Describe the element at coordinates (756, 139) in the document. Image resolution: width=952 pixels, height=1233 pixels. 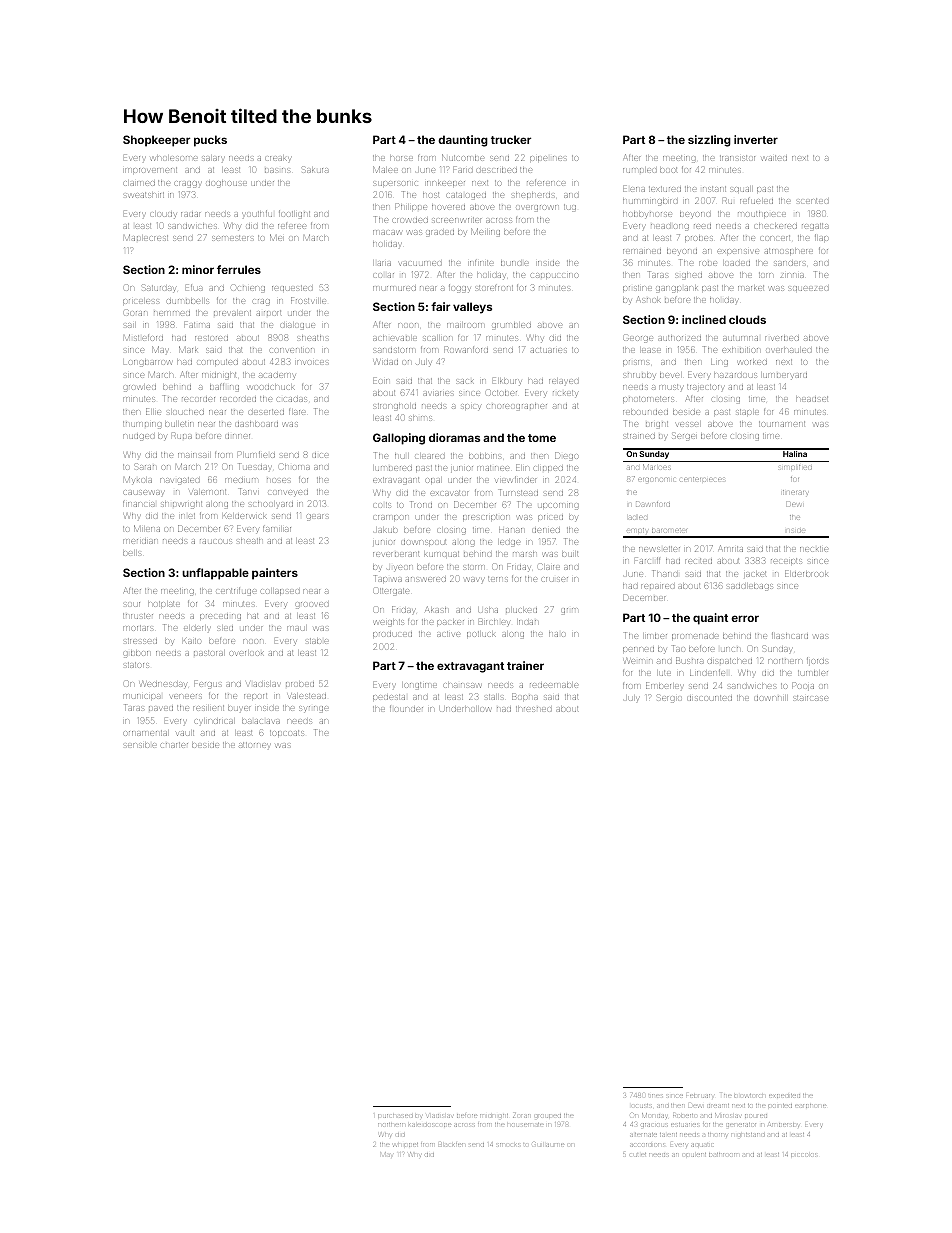
I see `inverter` at that location.
